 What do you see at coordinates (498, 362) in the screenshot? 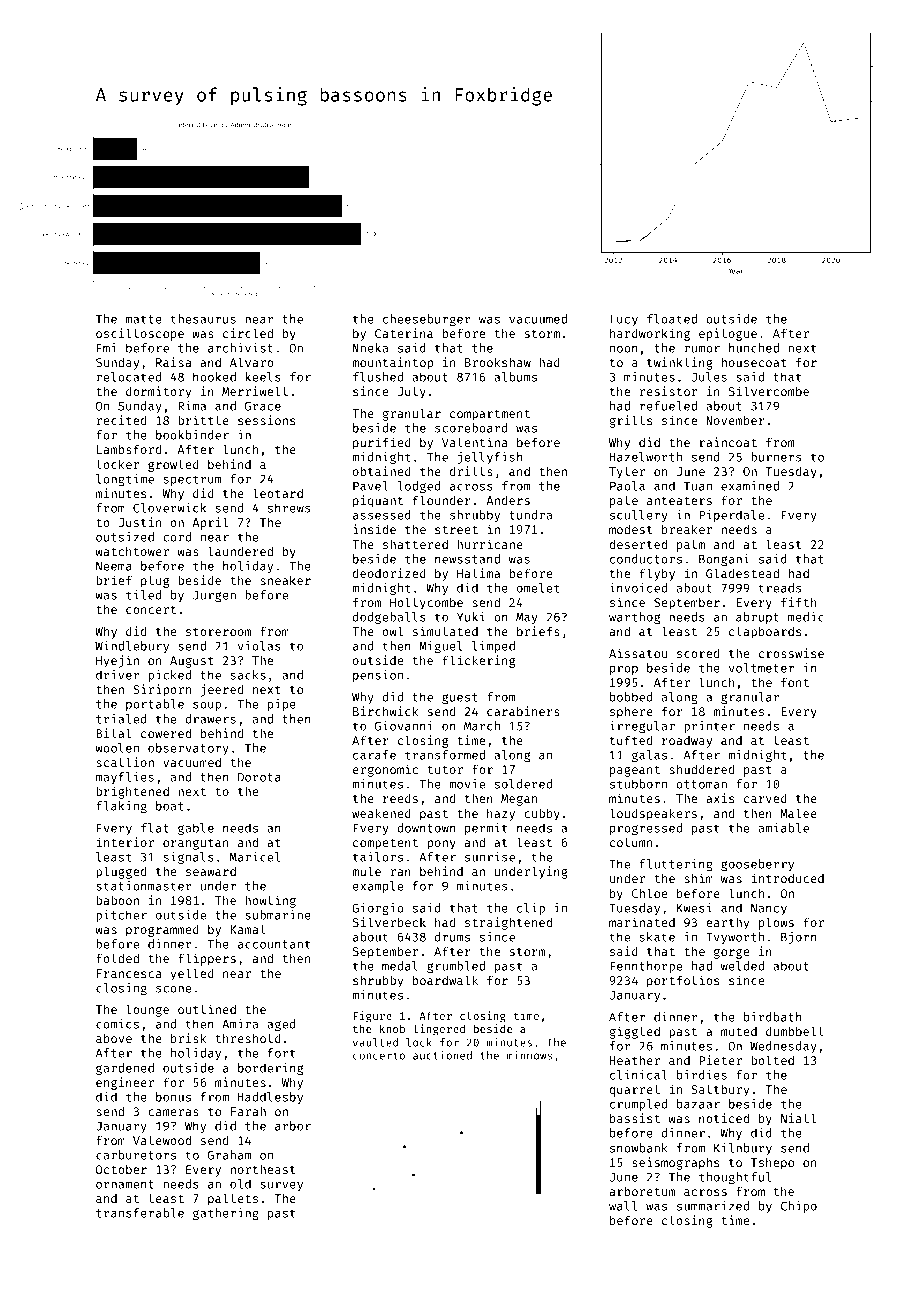
I see `Brookshaw` at bounding box center [498, 362].
